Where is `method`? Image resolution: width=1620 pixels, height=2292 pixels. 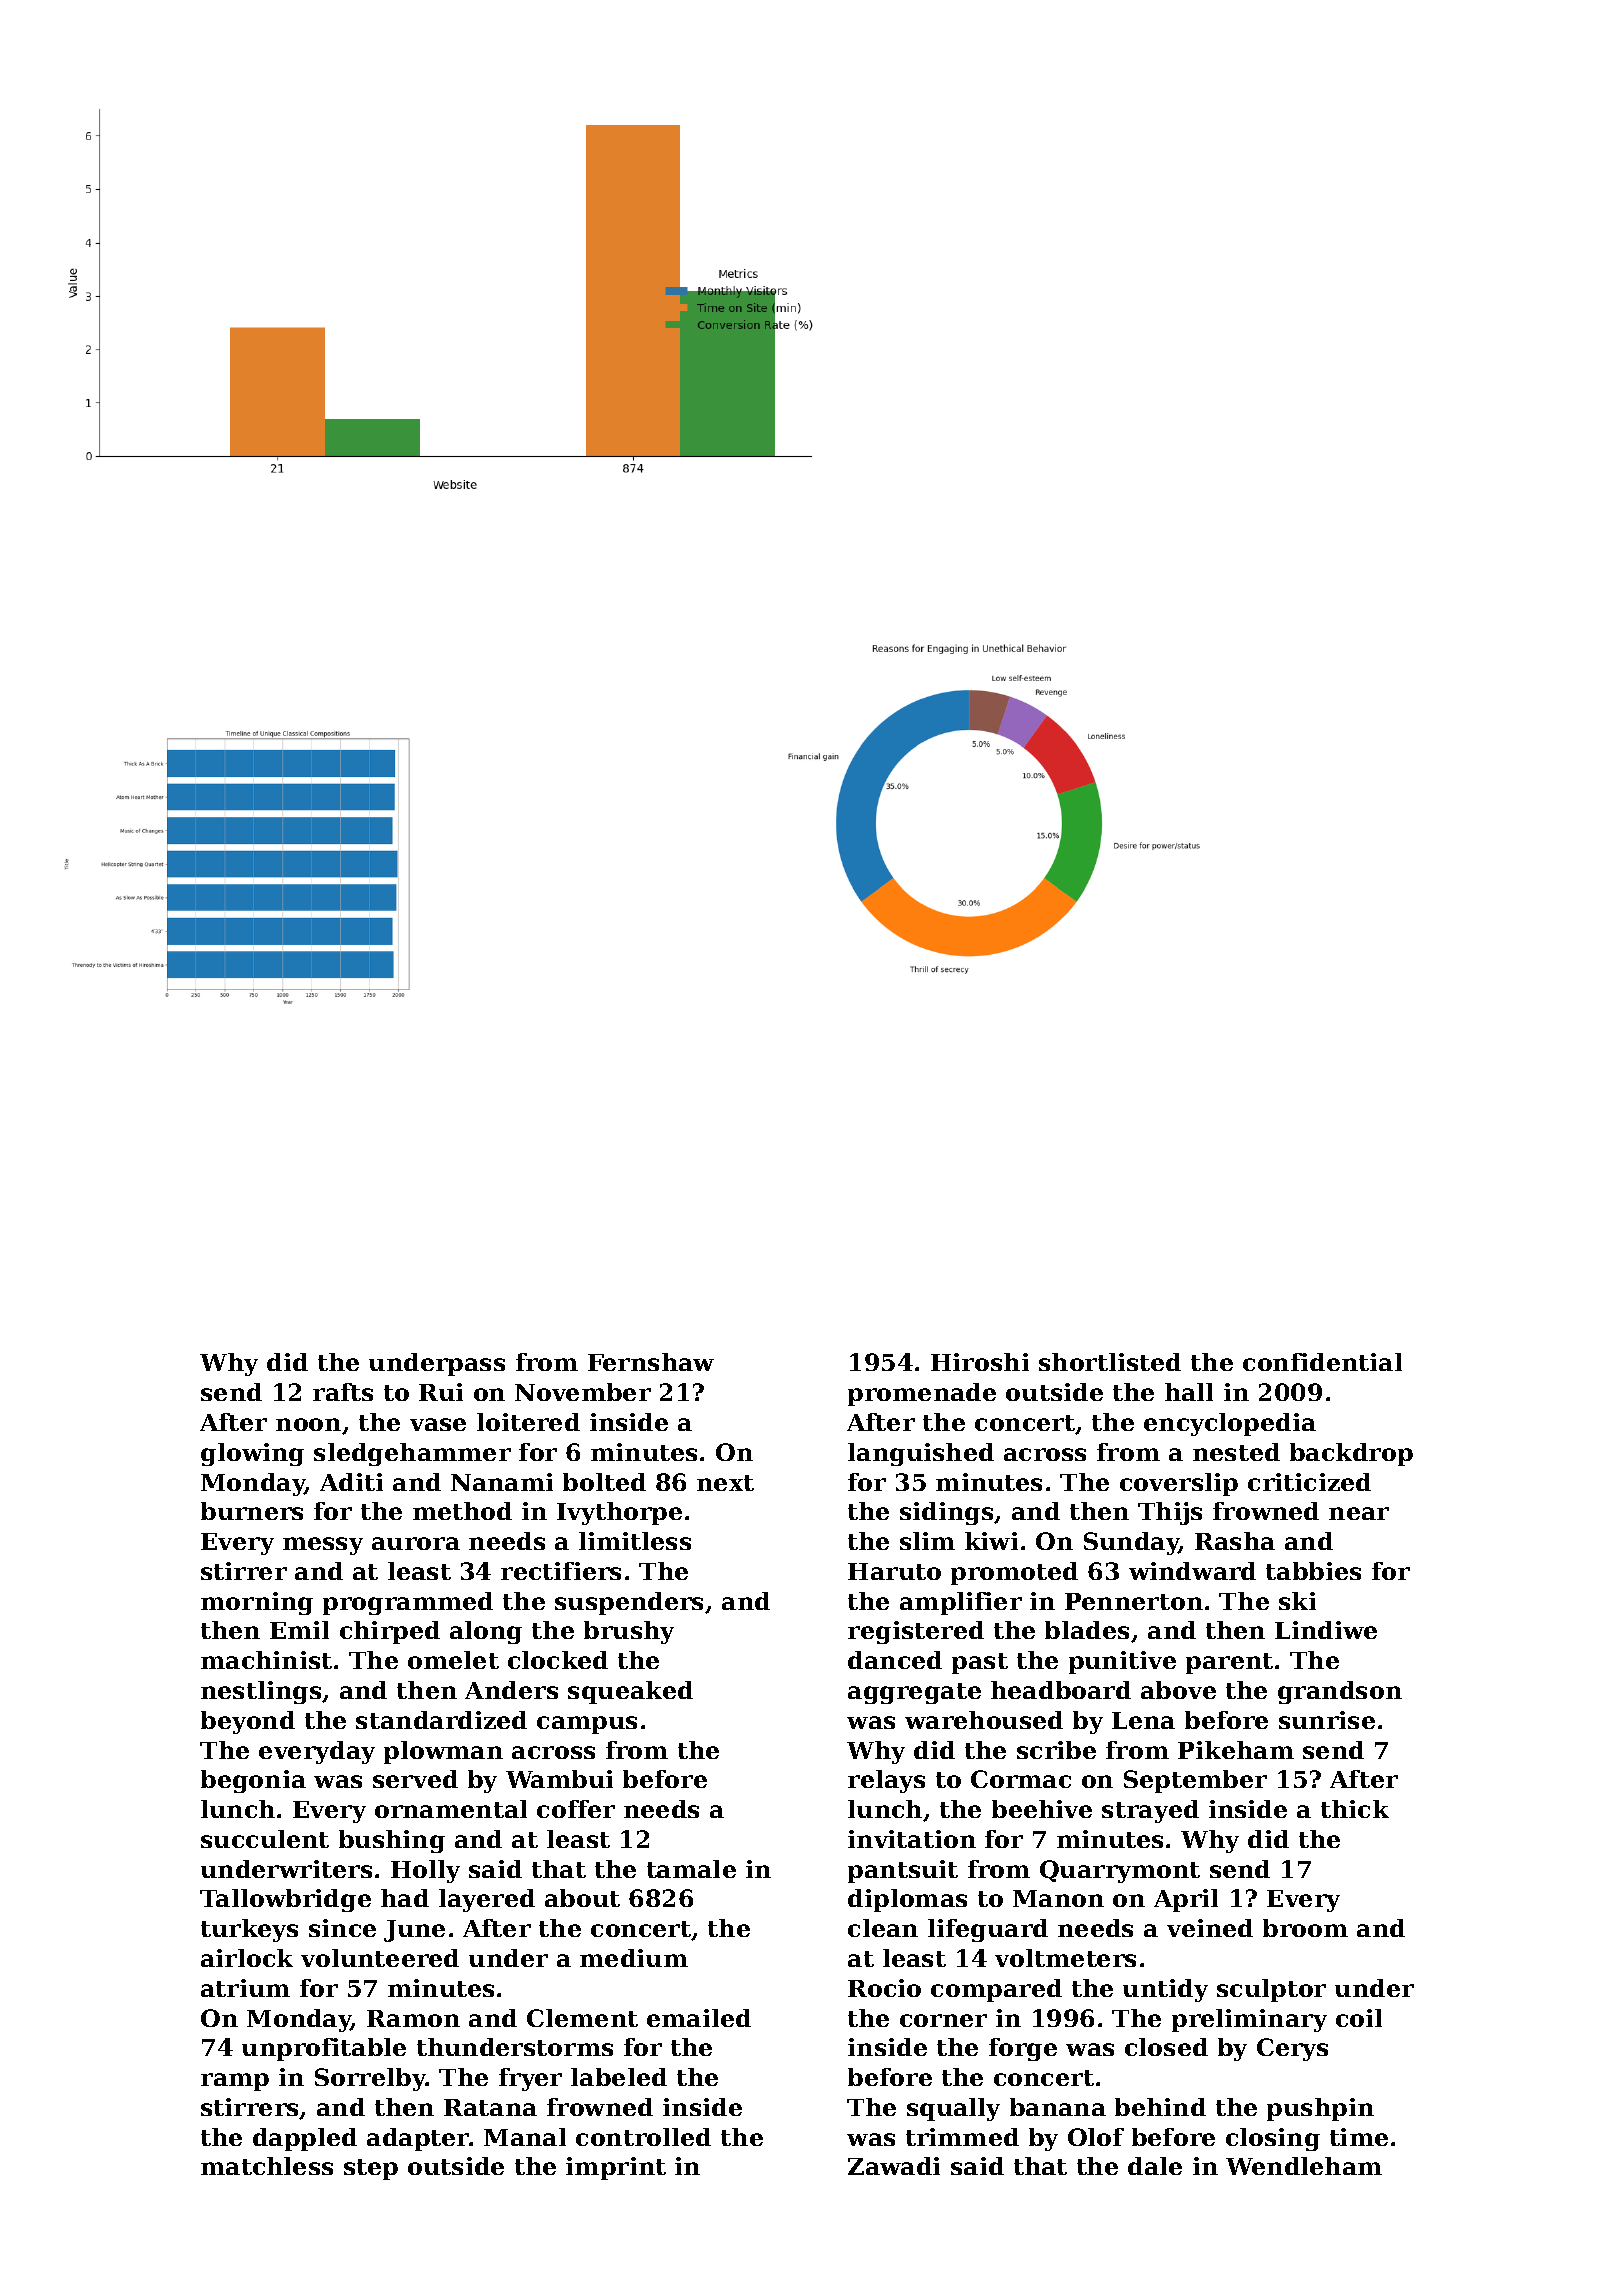 method is located at coordinates (462, 1511).
